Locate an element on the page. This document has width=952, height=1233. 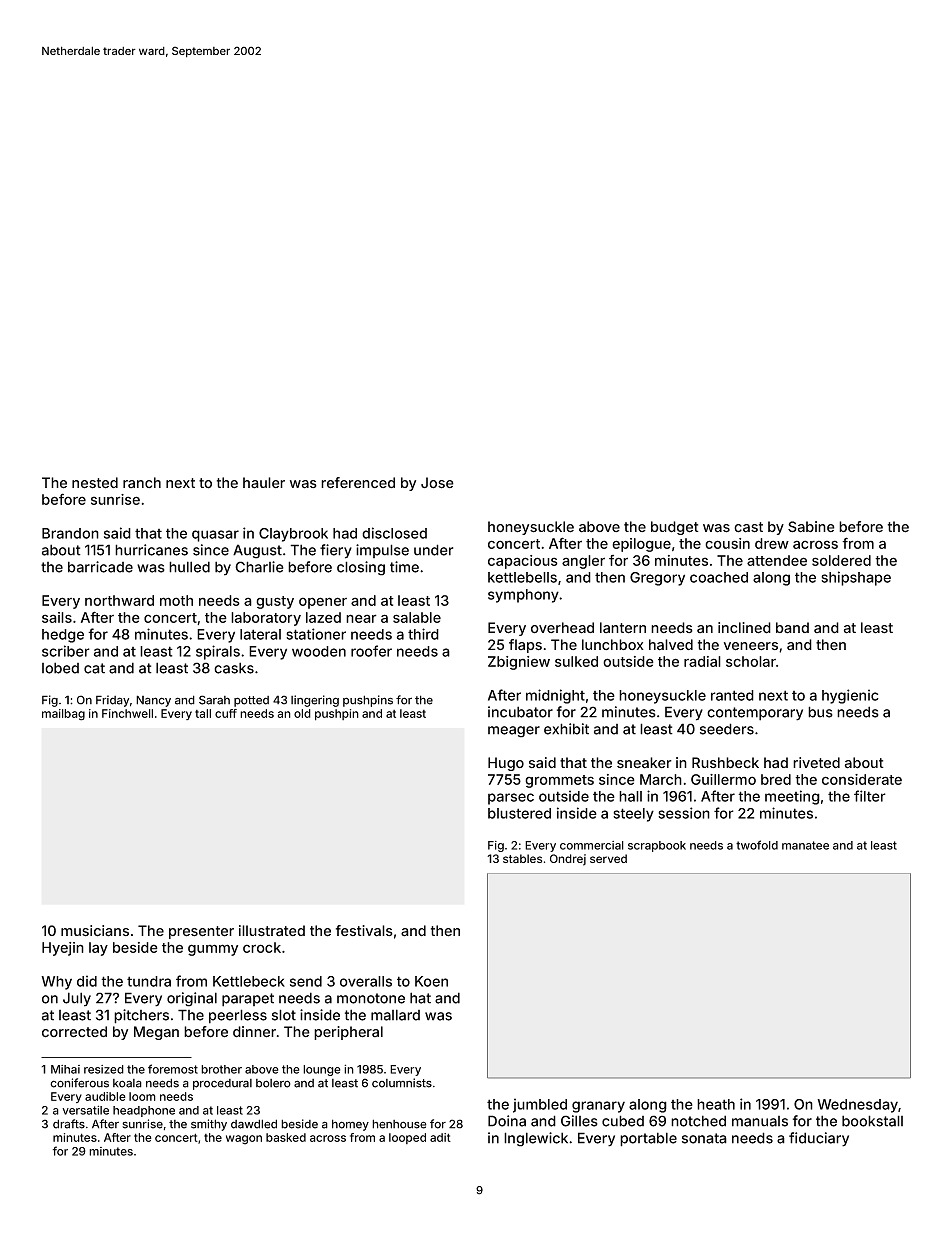
parsec is located at coordinates (511, 799).
